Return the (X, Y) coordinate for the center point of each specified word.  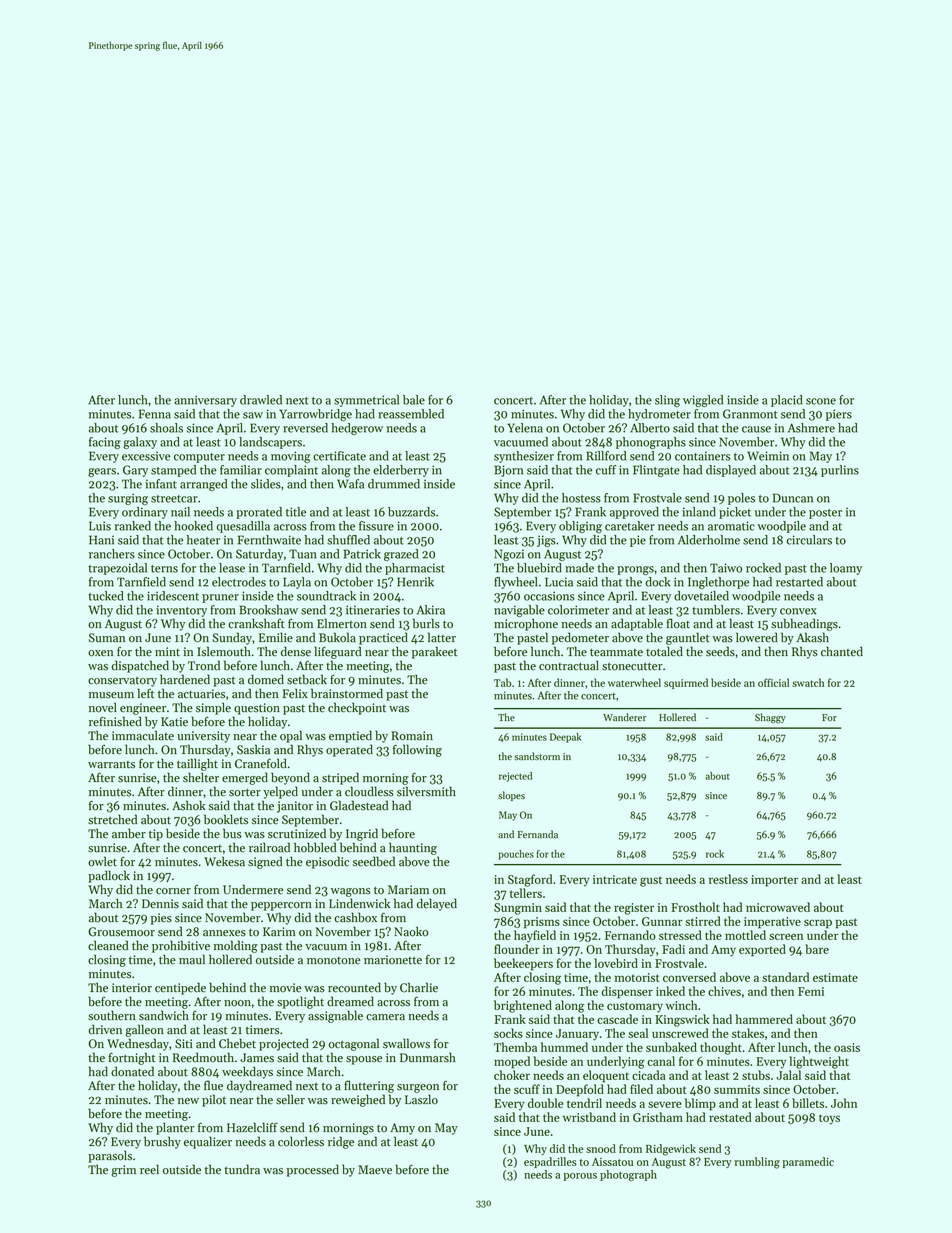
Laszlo (421, 1099)
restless (728, 879)
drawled (261, 400)
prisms (542, 923)
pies (161, 919)
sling (667, 401)
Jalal (788, 1075)
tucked (106, 596)
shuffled (348, 540)
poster (825, 514)
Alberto (650, 428)
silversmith (426, 791)
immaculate (143, 735)
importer (774, 881)
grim (124, 1171)
